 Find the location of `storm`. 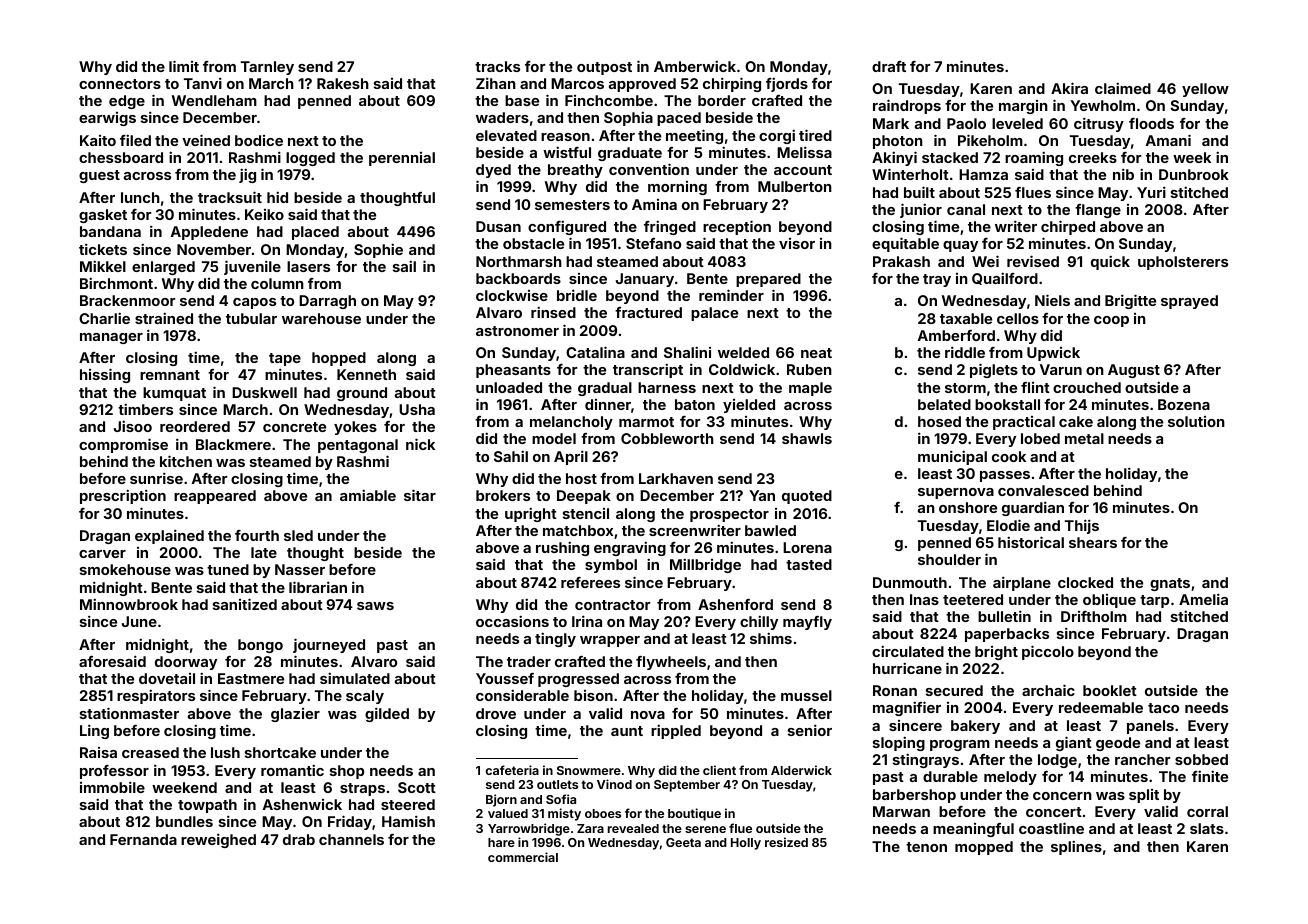

storm is located at coordinates (965, 388).
